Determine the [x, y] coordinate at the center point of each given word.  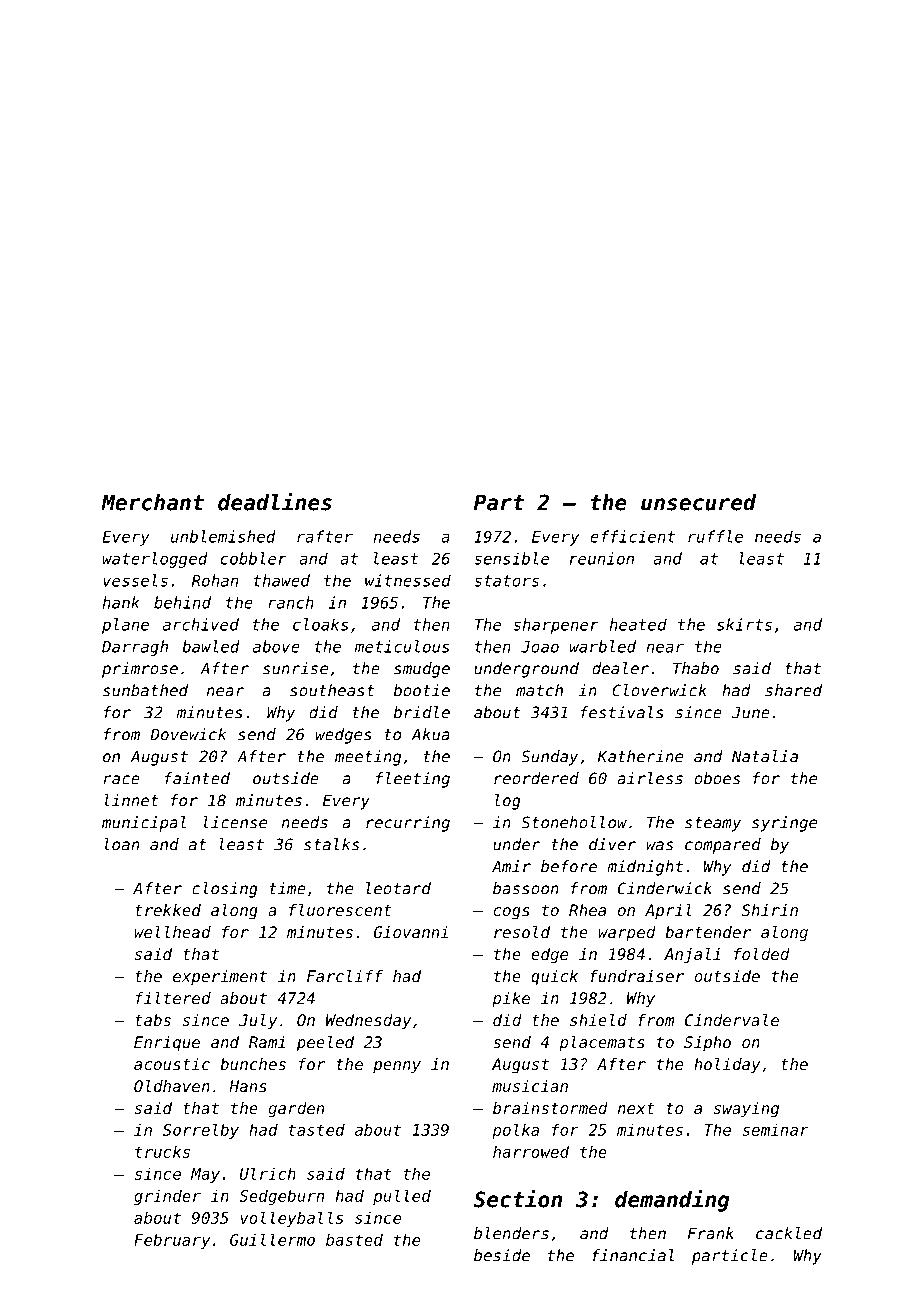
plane [125, 626]
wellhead [172, 932]
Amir [511, 866]
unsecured [698, 502]
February [172, 1241]
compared [723, 846]
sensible [511, 558]
